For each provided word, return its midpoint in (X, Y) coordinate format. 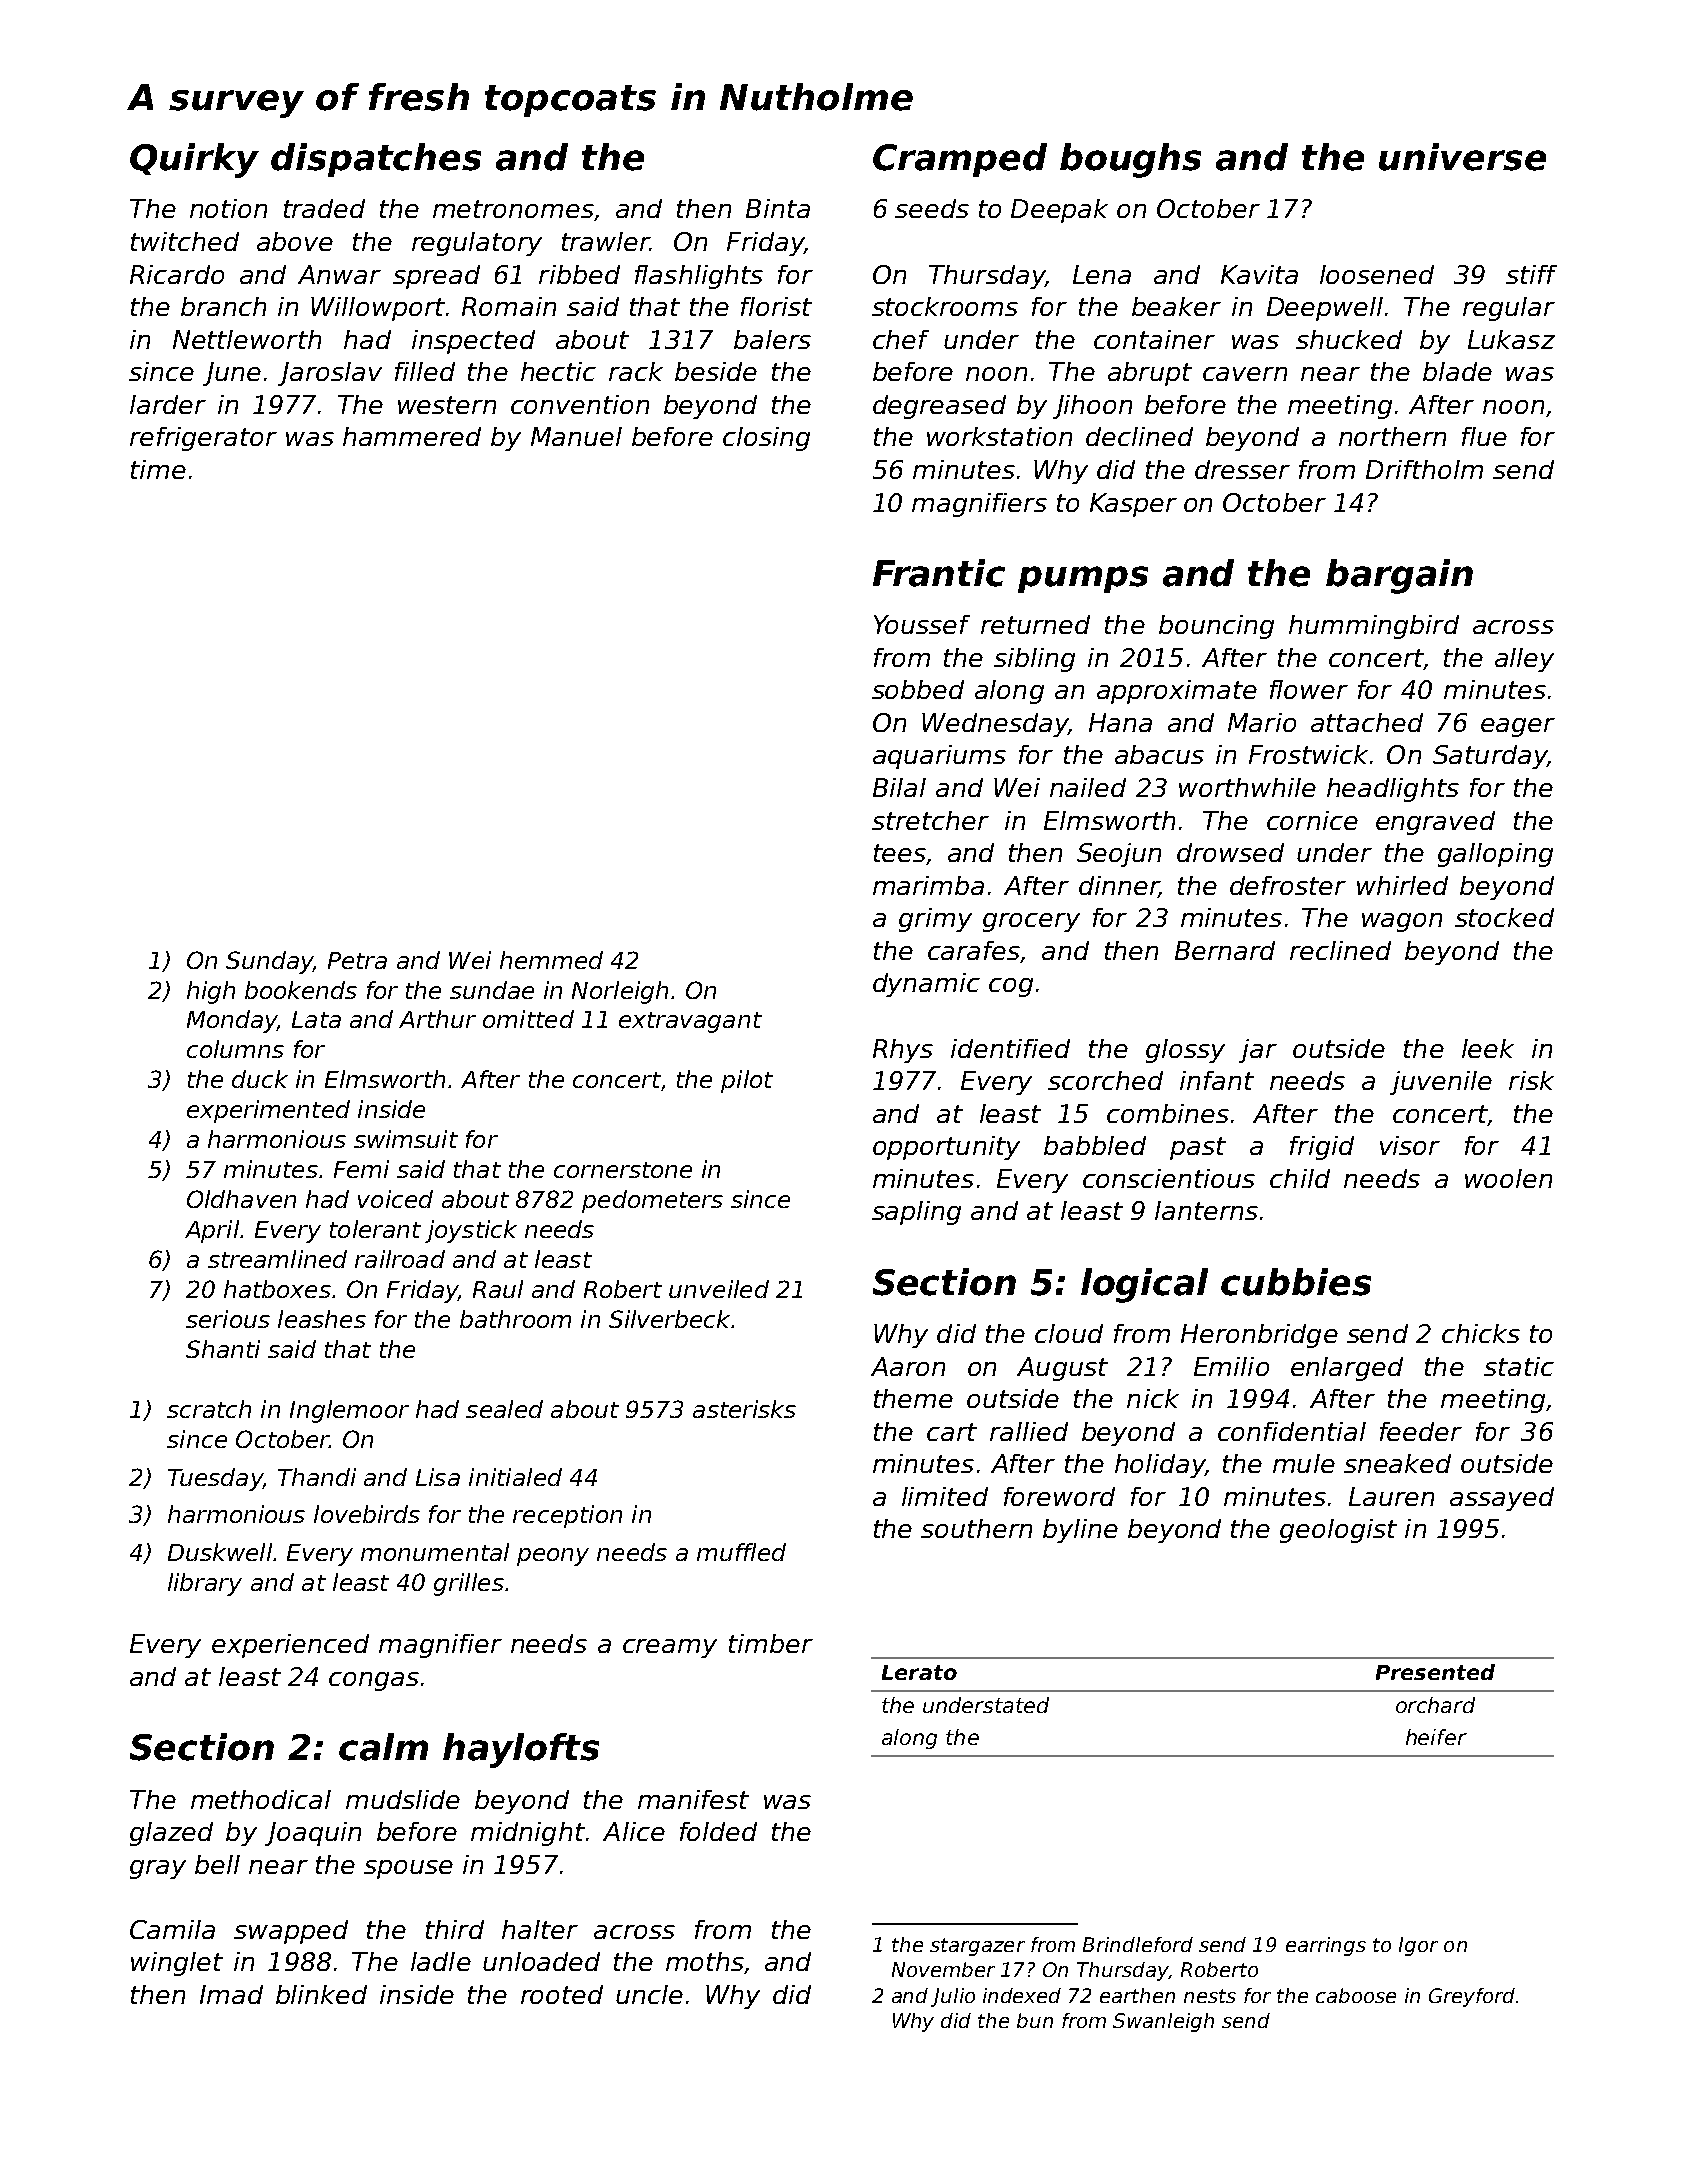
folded (718, 1831)
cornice (1312, 820)
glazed (171, 1834)
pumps (1083, 579)
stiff (1531, 274)
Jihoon (1092, 407)
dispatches (376, 160)
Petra (357, 960)
